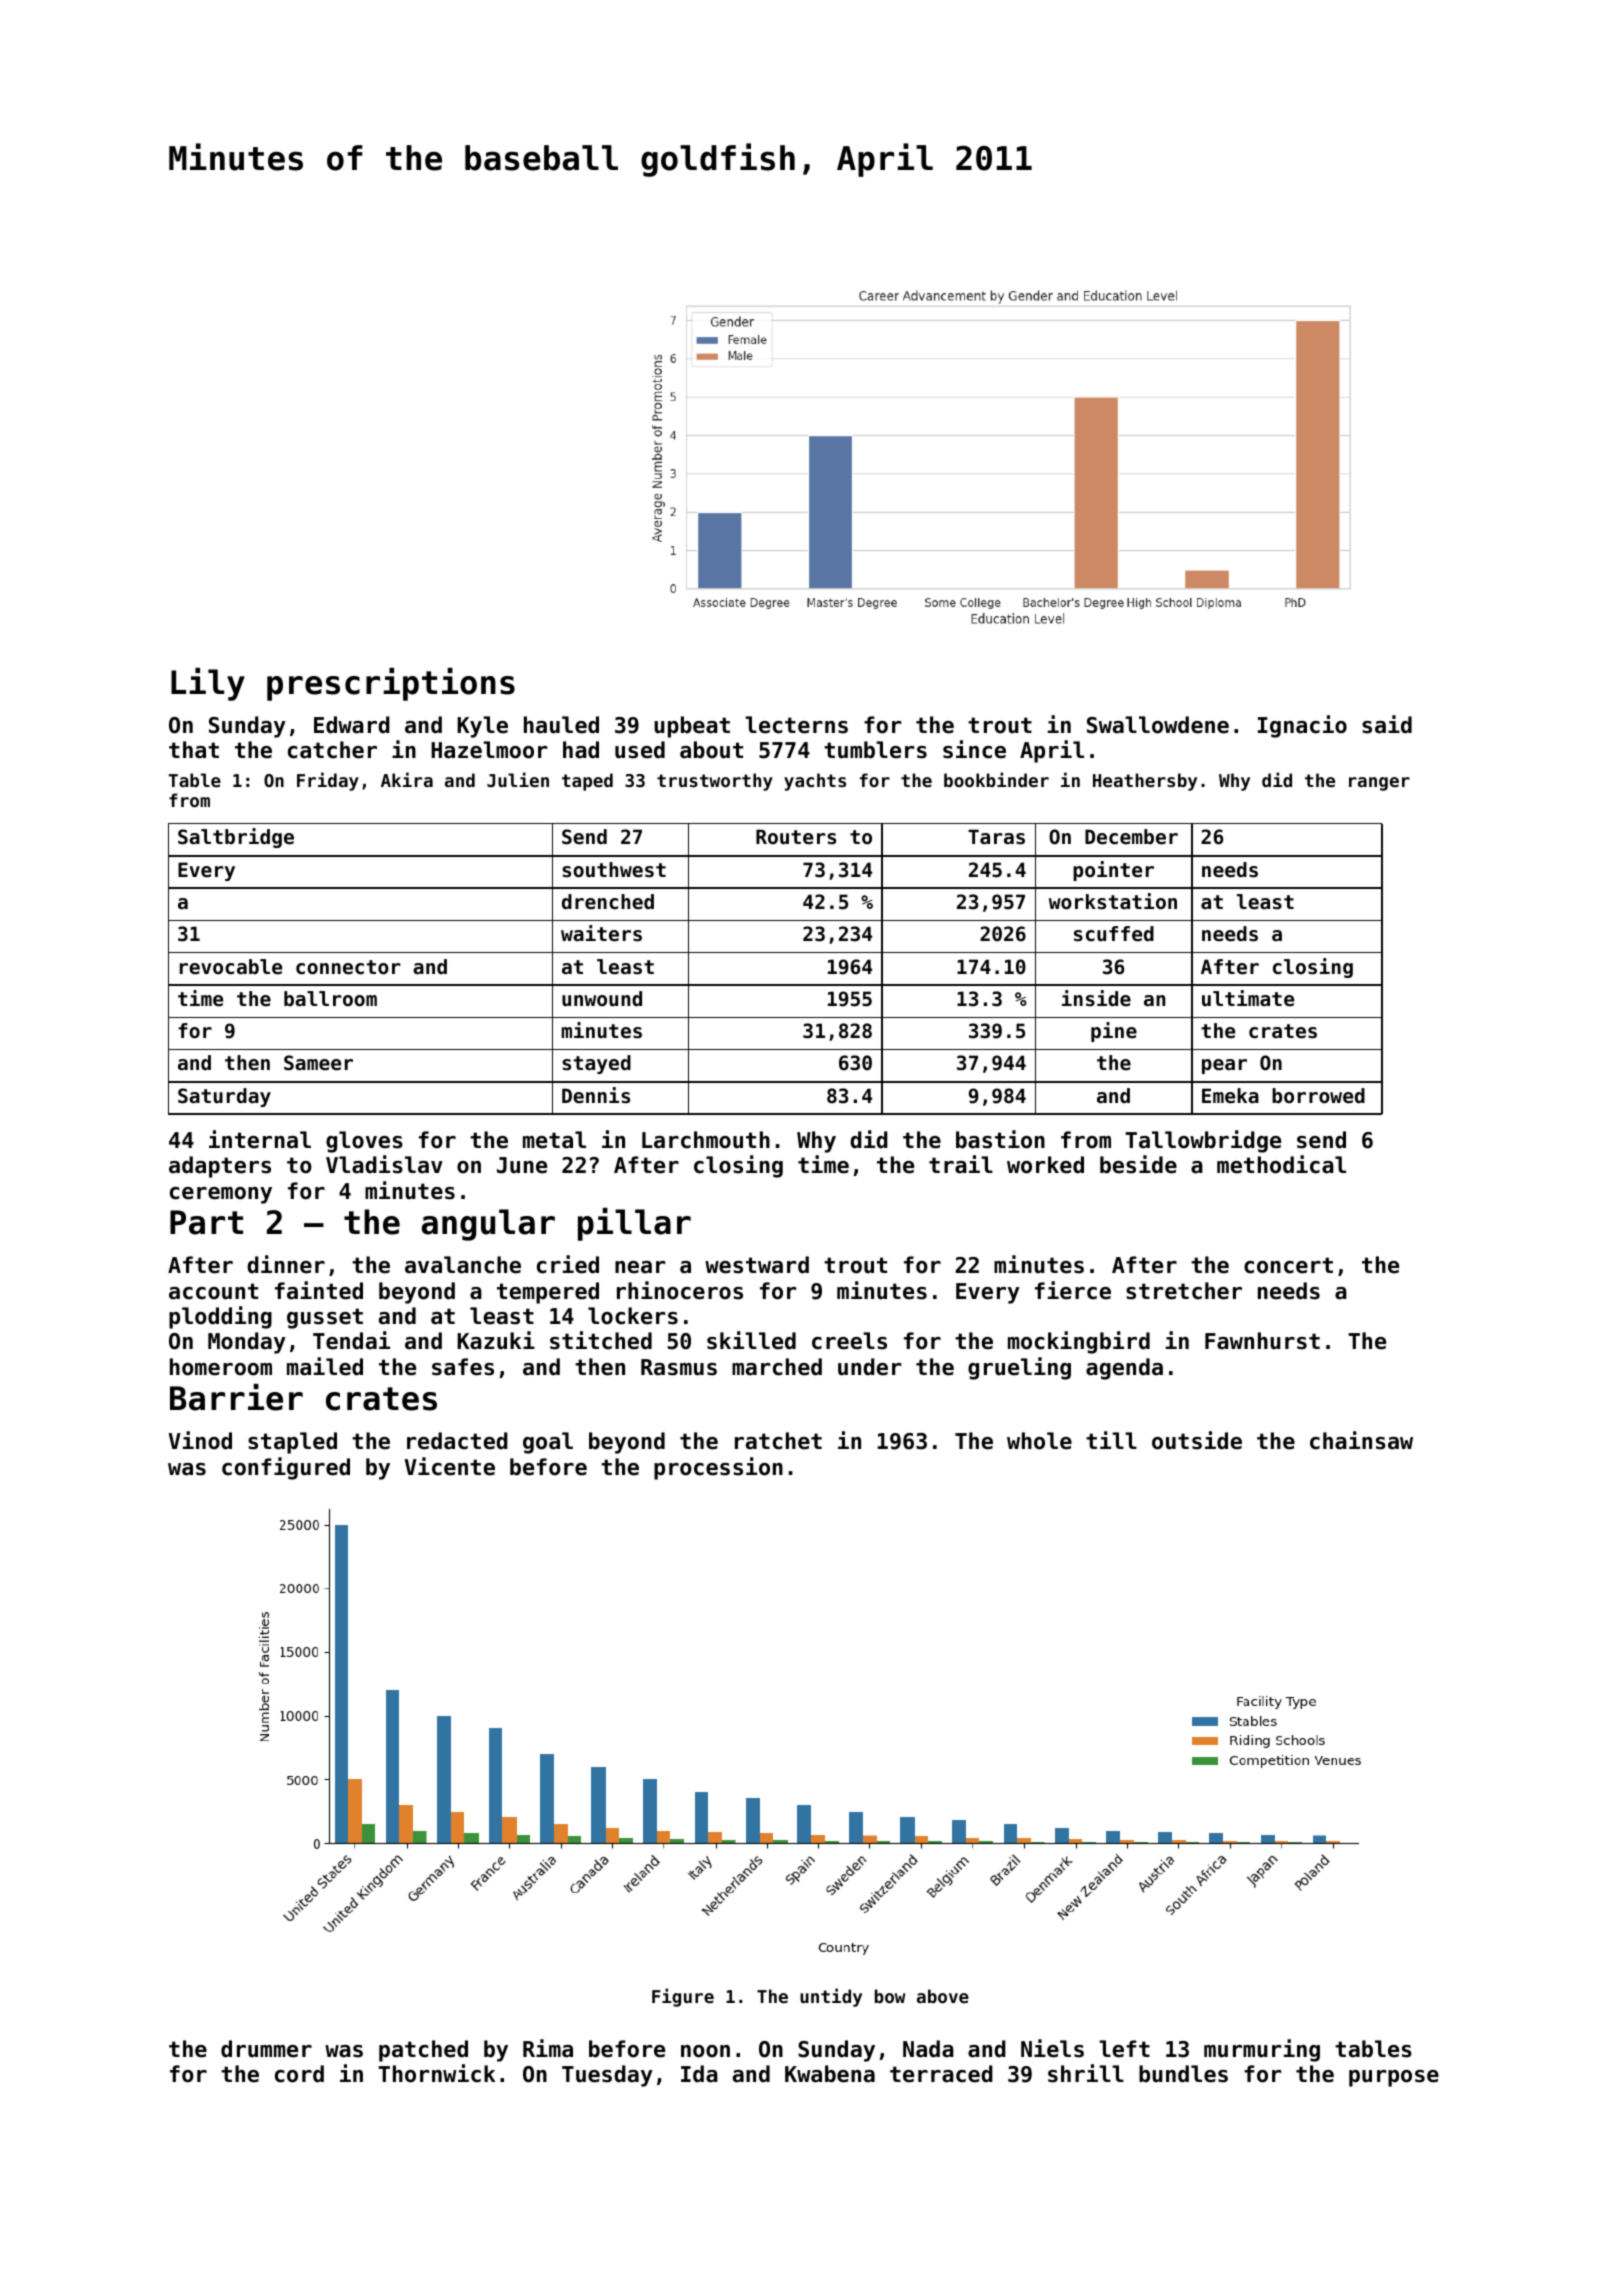 This image has width=1620, height=2292. What do you see at coordinates (943, 1996) in the image?
I see `above` at bounding box center [943, 1996].
